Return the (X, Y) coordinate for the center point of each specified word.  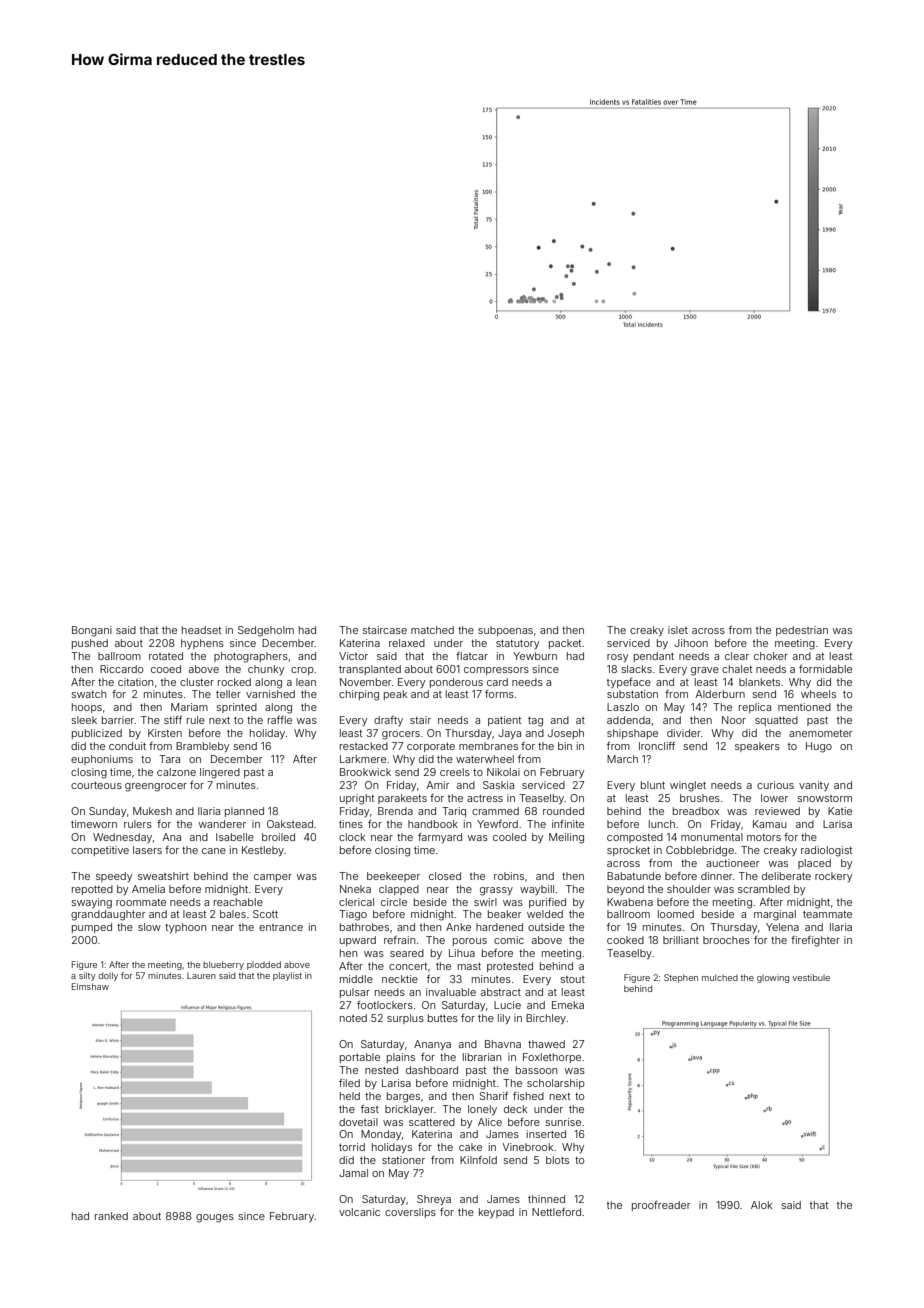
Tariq (454, 812)
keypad (496, 1213)
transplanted (370, 670)
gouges (215, 1218)
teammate (827, 914)
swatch (89, 694)
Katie (840, 811)
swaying (92, 903)
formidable (825, 669)
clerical (356, 902)
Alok (761, 1205)
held (350, 1096)
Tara (169, 759)
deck (515, 1109)
